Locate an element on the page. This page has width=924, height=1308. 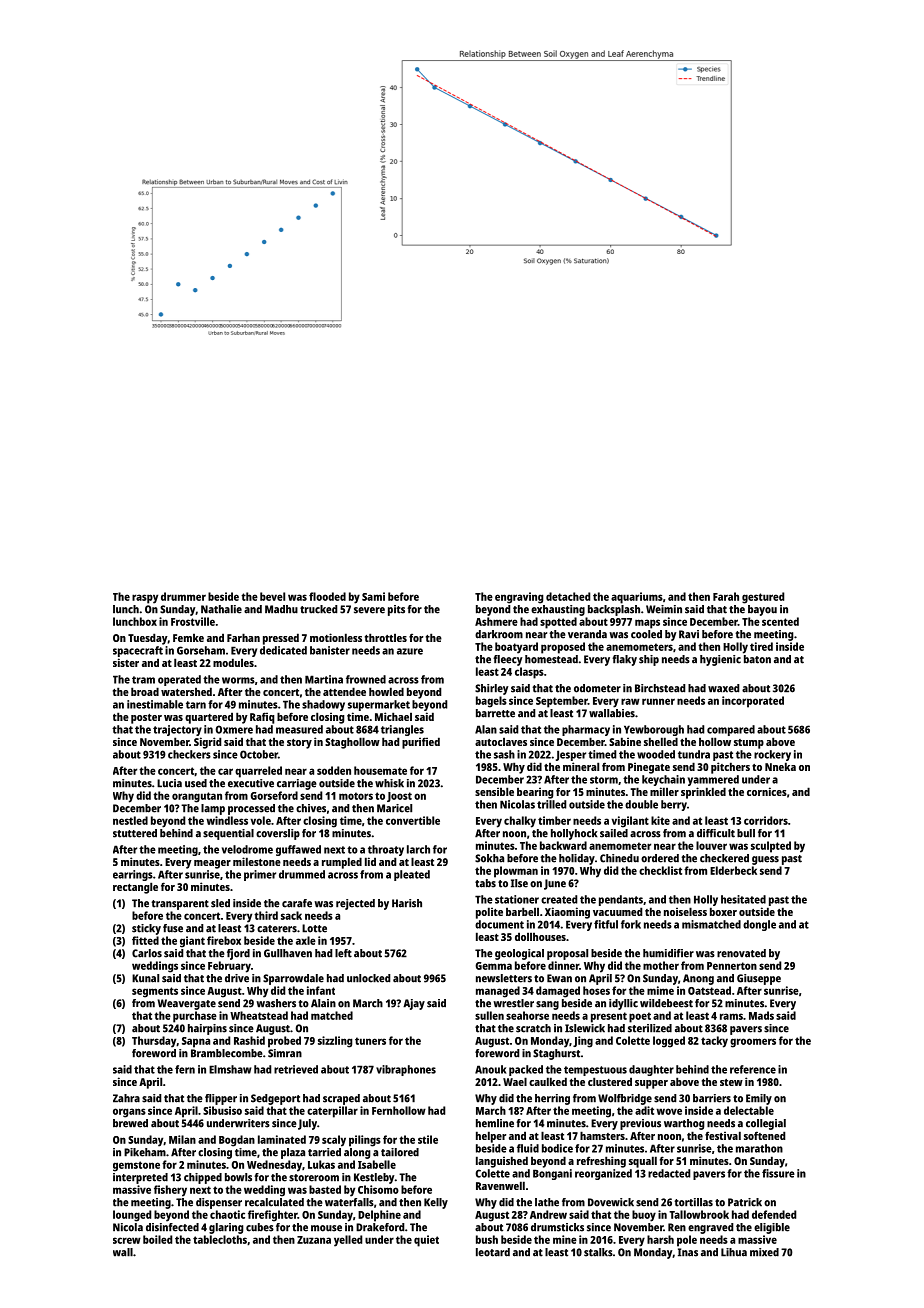
guess is located at coordinates (765, 860).
